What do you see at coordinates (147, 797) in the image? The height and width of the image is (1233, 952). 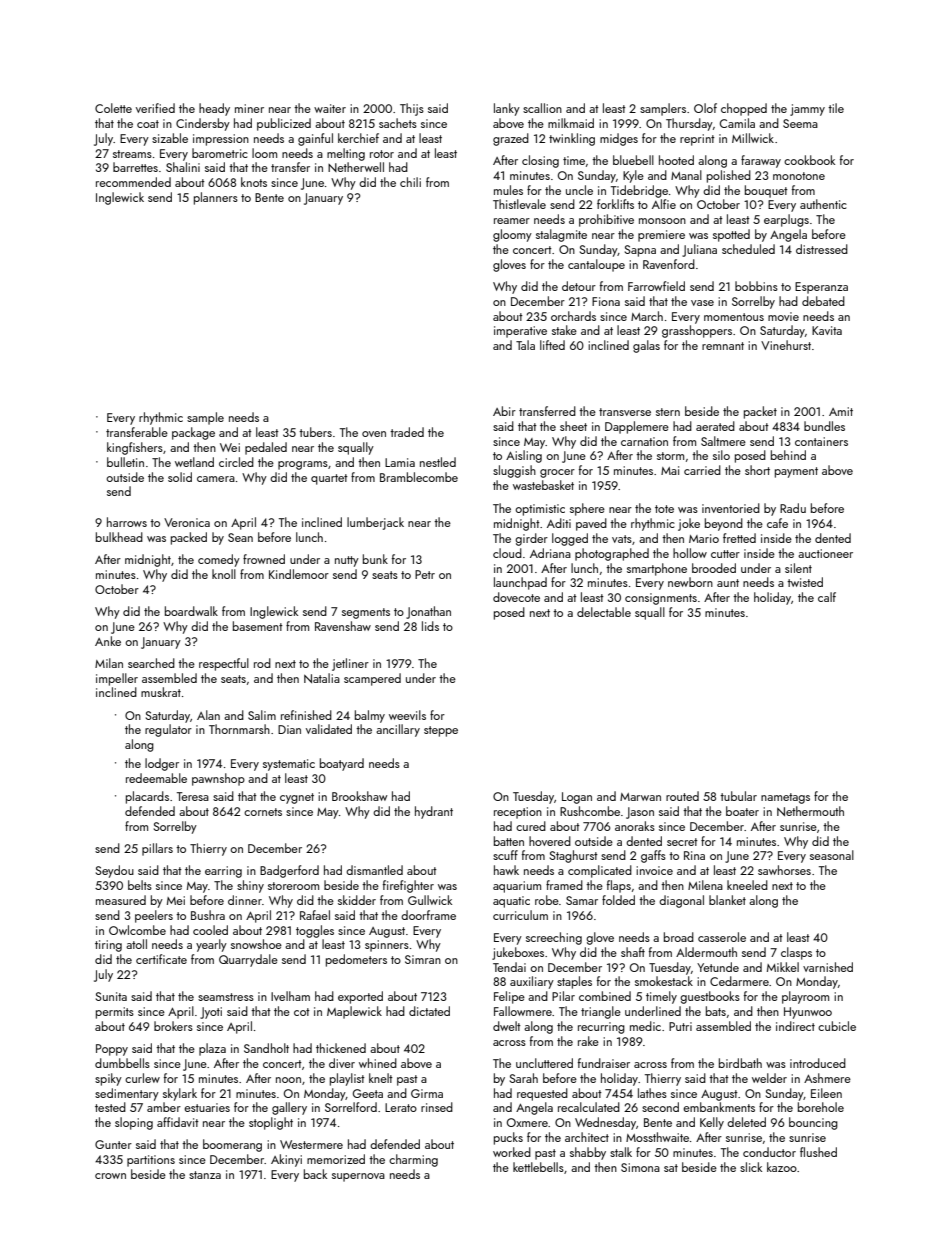 I see `placards` at bounding box center [147, 797].
